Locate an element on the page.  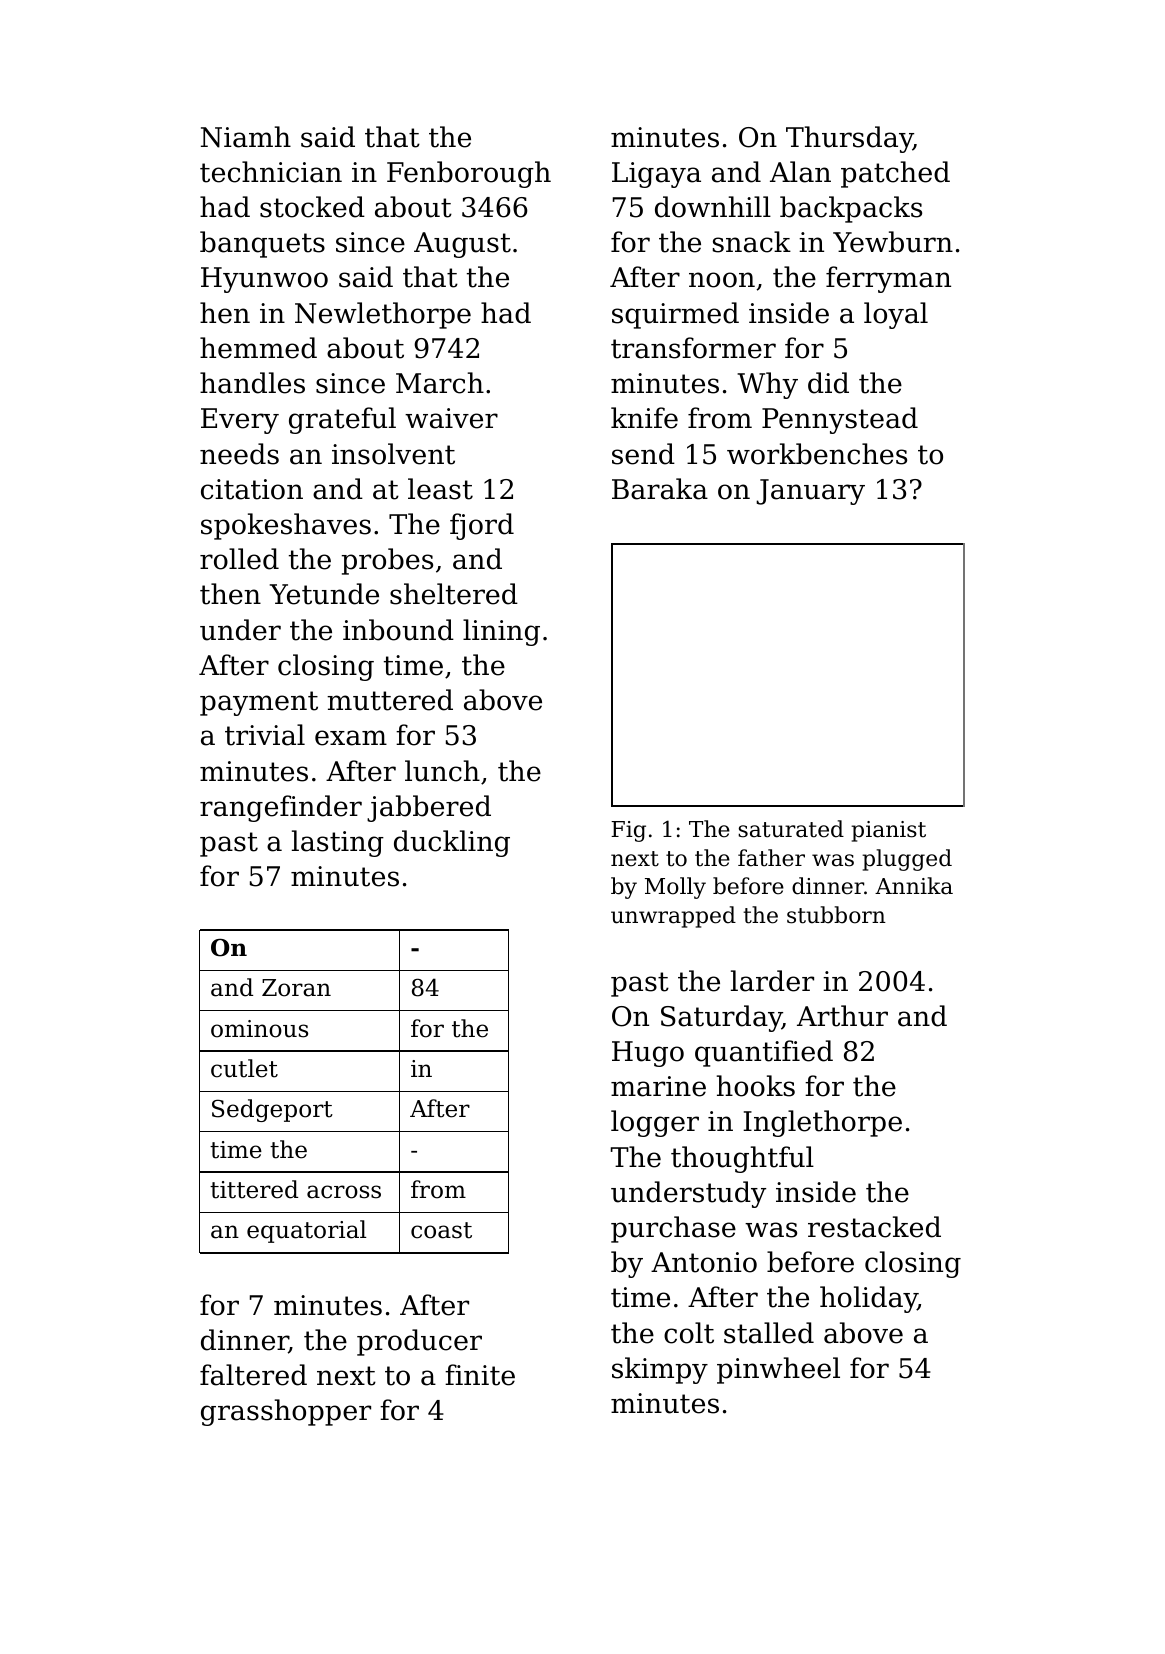
Thursday is located at coordinates (849, 139).
